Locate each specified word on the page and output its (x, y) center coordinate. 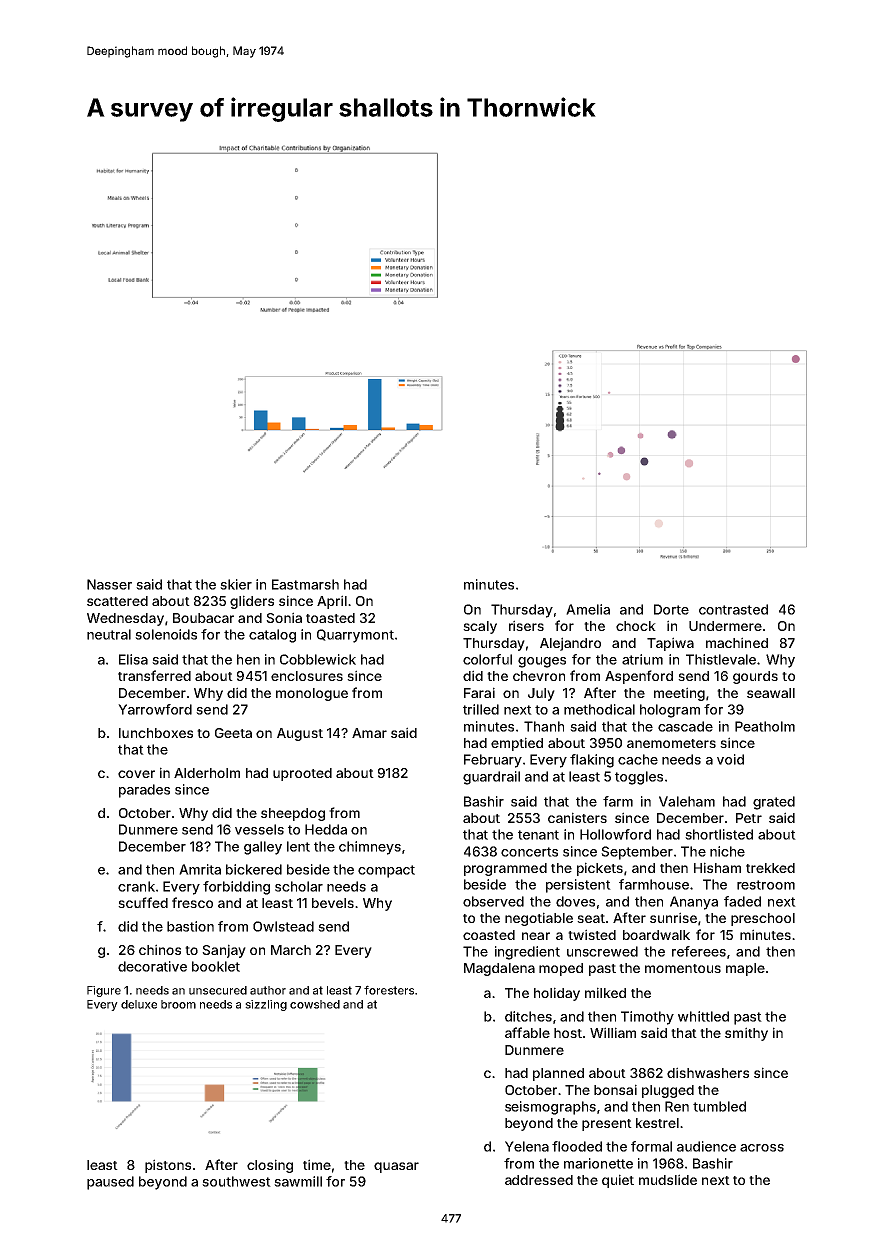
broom (178, 1004)
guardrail (491, 778)
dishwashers (708, 1072)
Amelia (588, 609)
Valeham (687, 801)
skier (236, 584)
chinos (160, 949)
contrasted (733, 609)
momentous (683, 968)
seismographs (550, 1108)
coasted (489, 935)
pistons (168, 1166)
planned (558, 1074)
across (762, 1148)
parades (144, 791)
